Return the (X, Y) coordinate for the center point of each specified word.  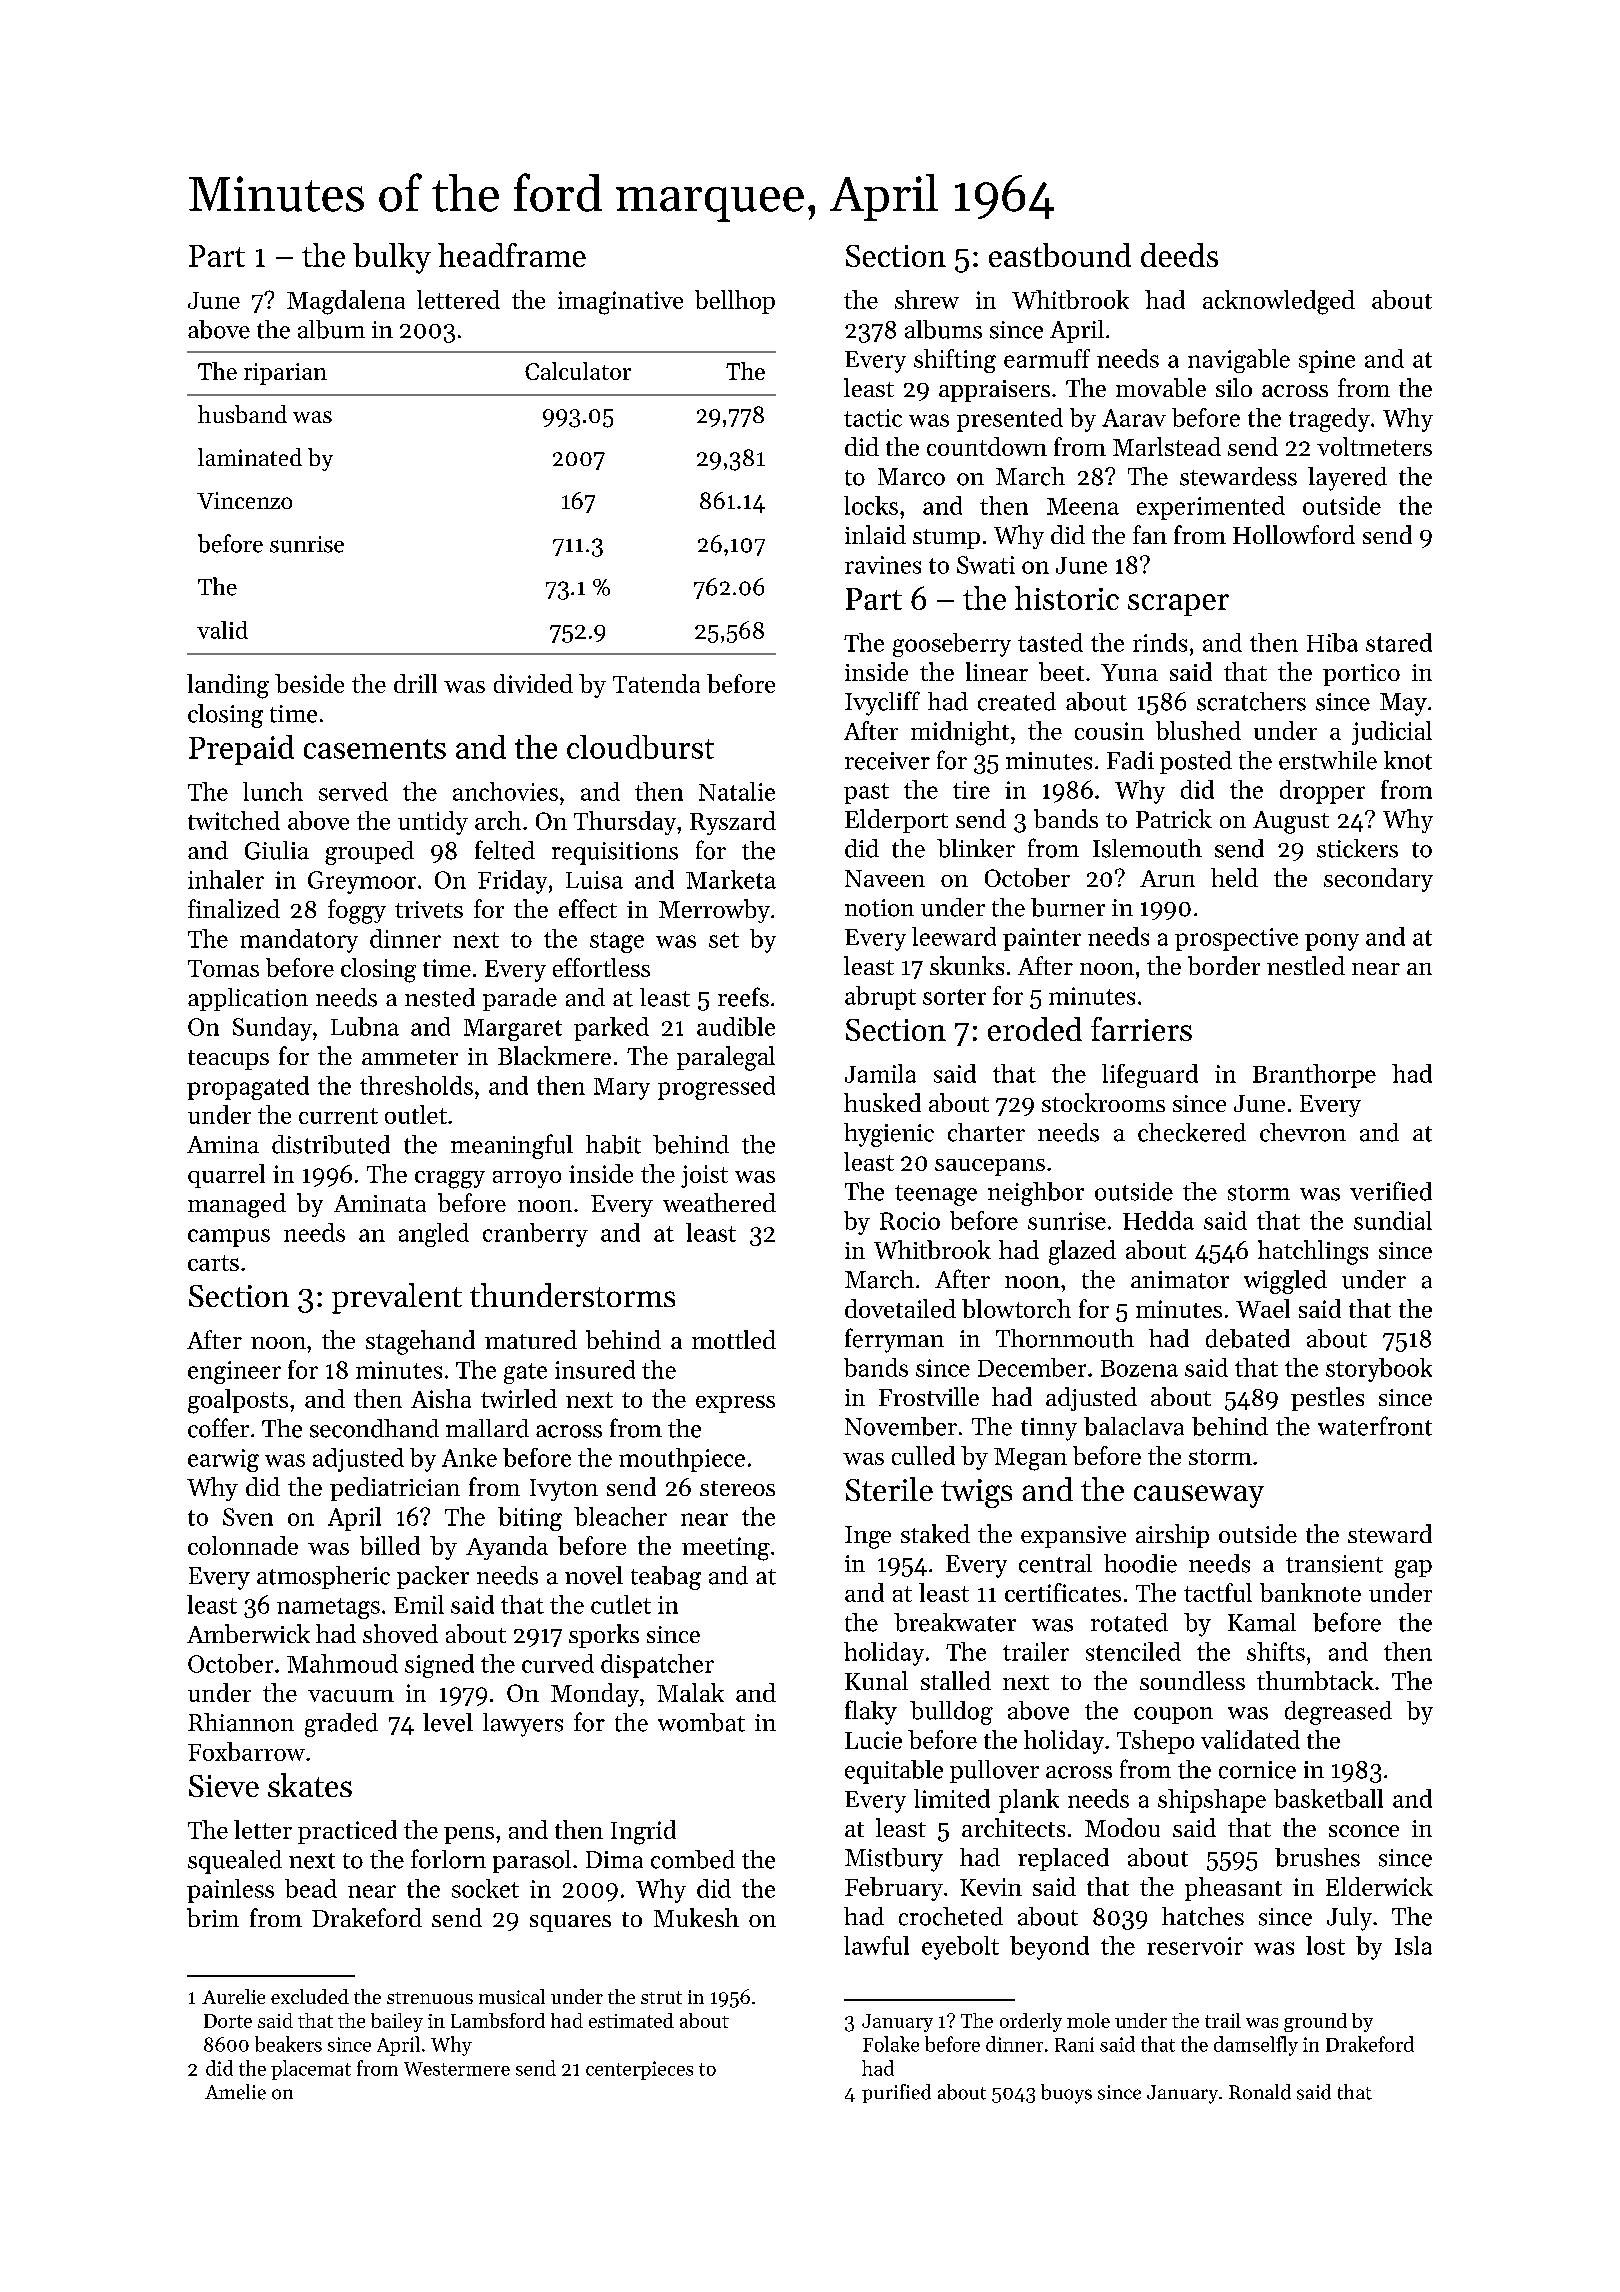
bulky (392, 258)
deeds (1179, 255)
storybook (1379, 1370)
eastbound (1060, 255)
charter (986, 1132)
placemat (311, 2070)
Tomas (223, 968)
